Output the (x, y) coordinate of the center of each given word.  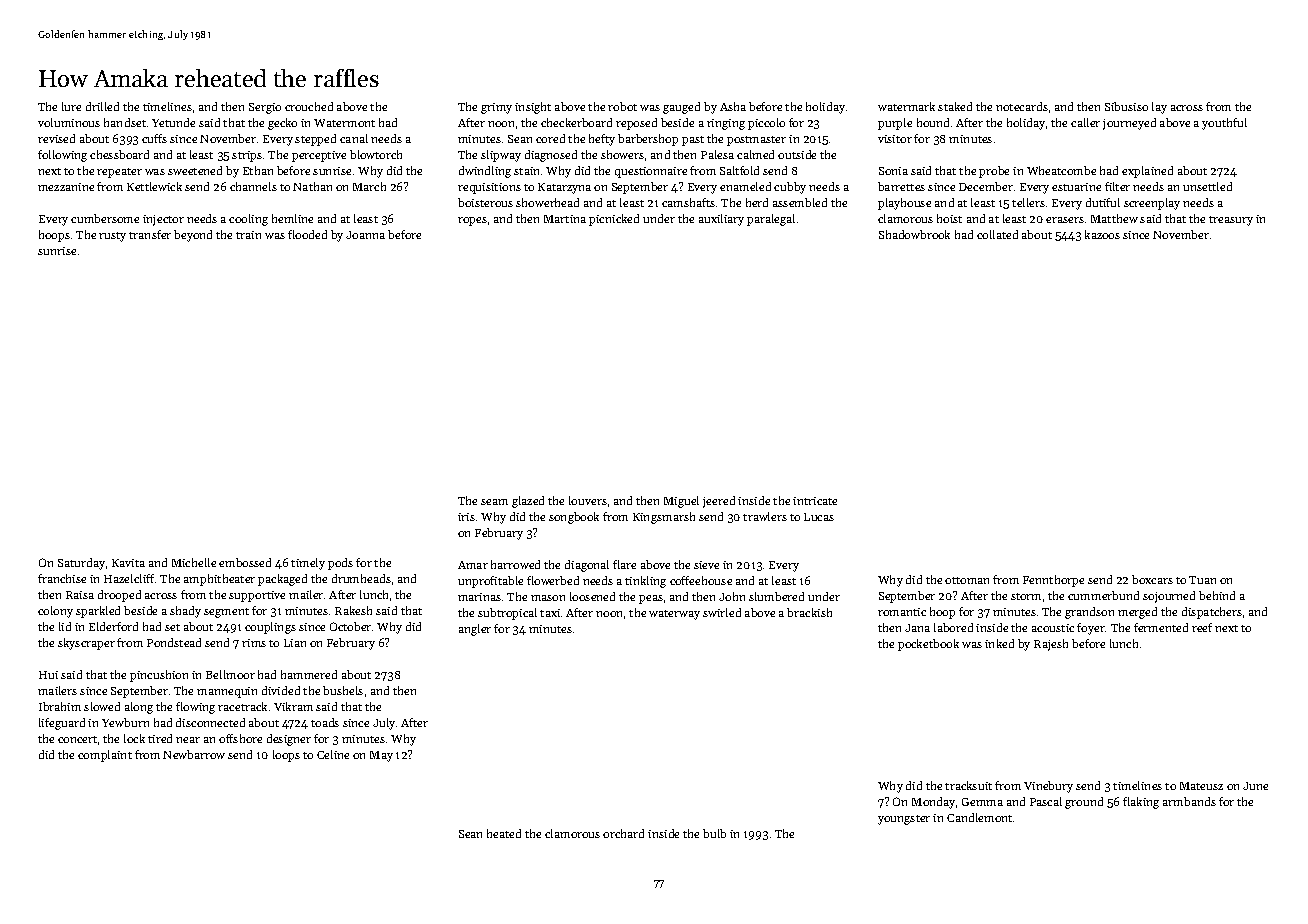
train (248, 235)
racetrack (242, 706)
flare (624, 564)
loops (286, 756)
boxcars (1152, 579)
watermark (906, 106)
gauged (681, 108)
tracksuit (968, 785)
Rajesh (1051, 645)
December (986, 186)
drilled (102, 106)
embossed (245, 562)
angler (475, 630)
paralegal (771, 220)
